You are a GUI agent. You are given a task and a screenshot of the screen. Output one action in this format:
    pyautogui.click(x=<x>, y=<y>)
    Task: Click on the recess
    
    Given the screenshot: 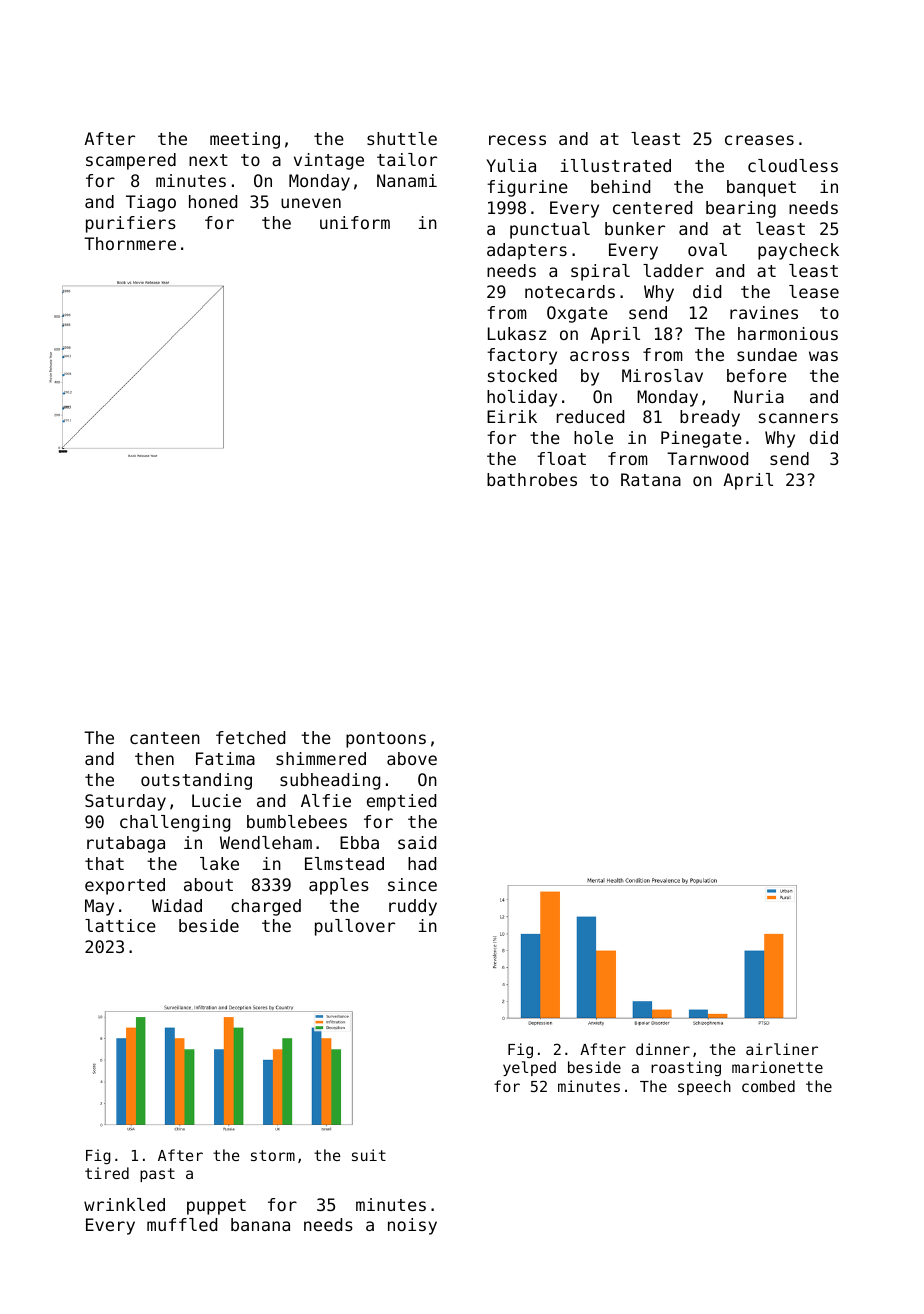 What is the action you would take?
    pyautogui.click(x=517, y=140)
